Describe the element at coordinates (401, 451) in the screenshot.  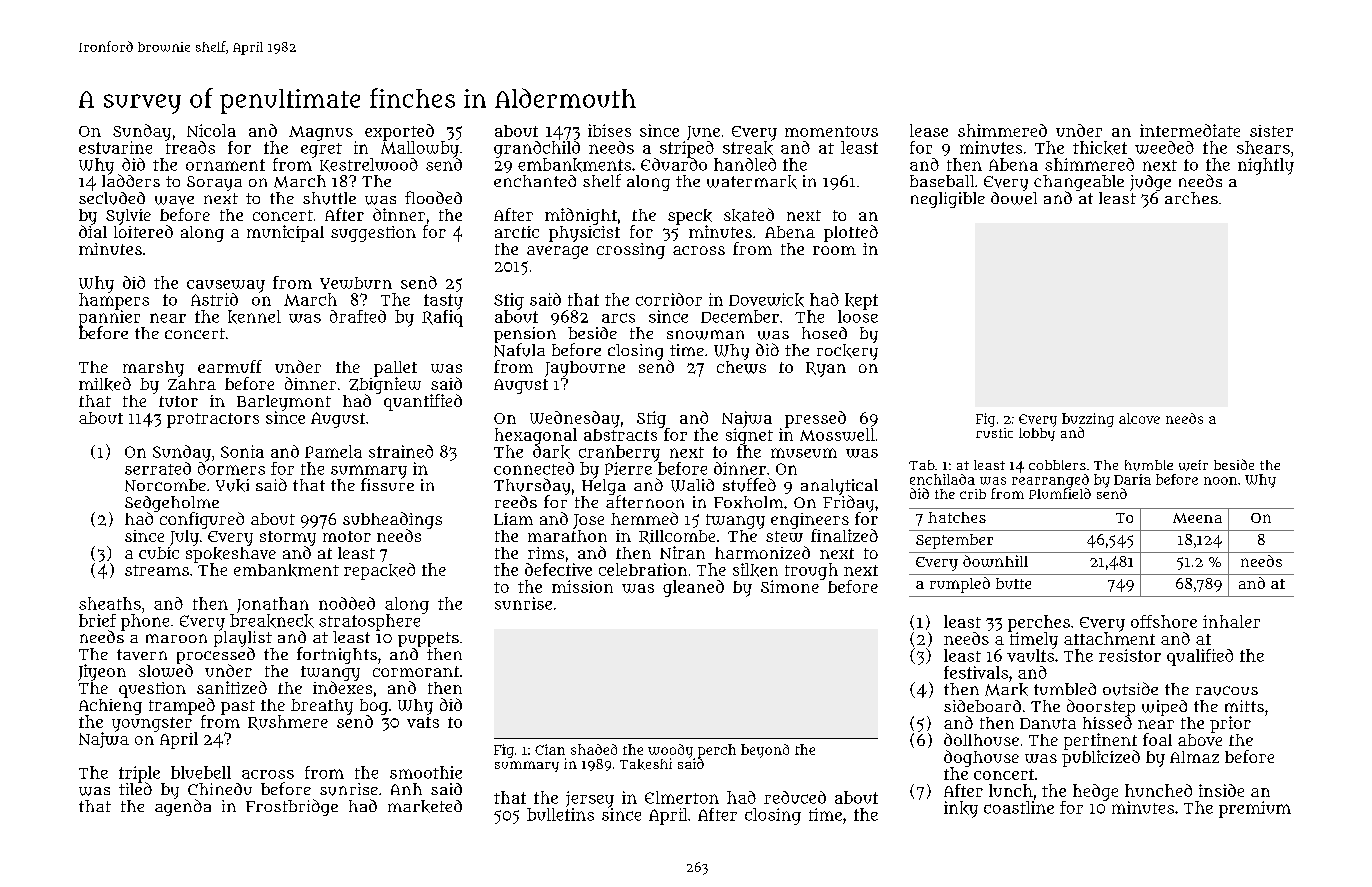
I see `strained` at that location.
